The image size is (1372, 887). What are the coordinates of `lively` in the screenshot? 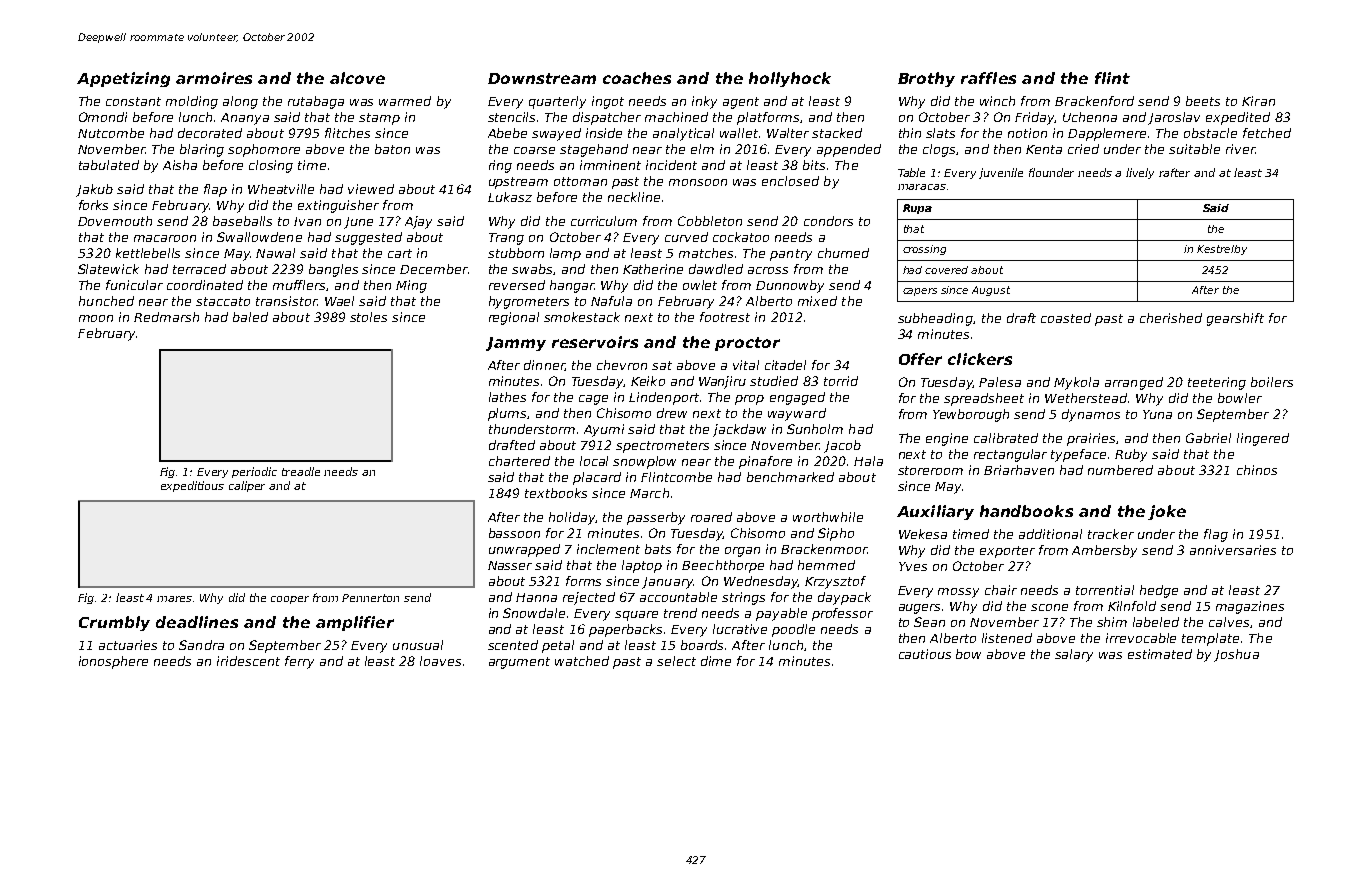 It's located at (1140, 173).
